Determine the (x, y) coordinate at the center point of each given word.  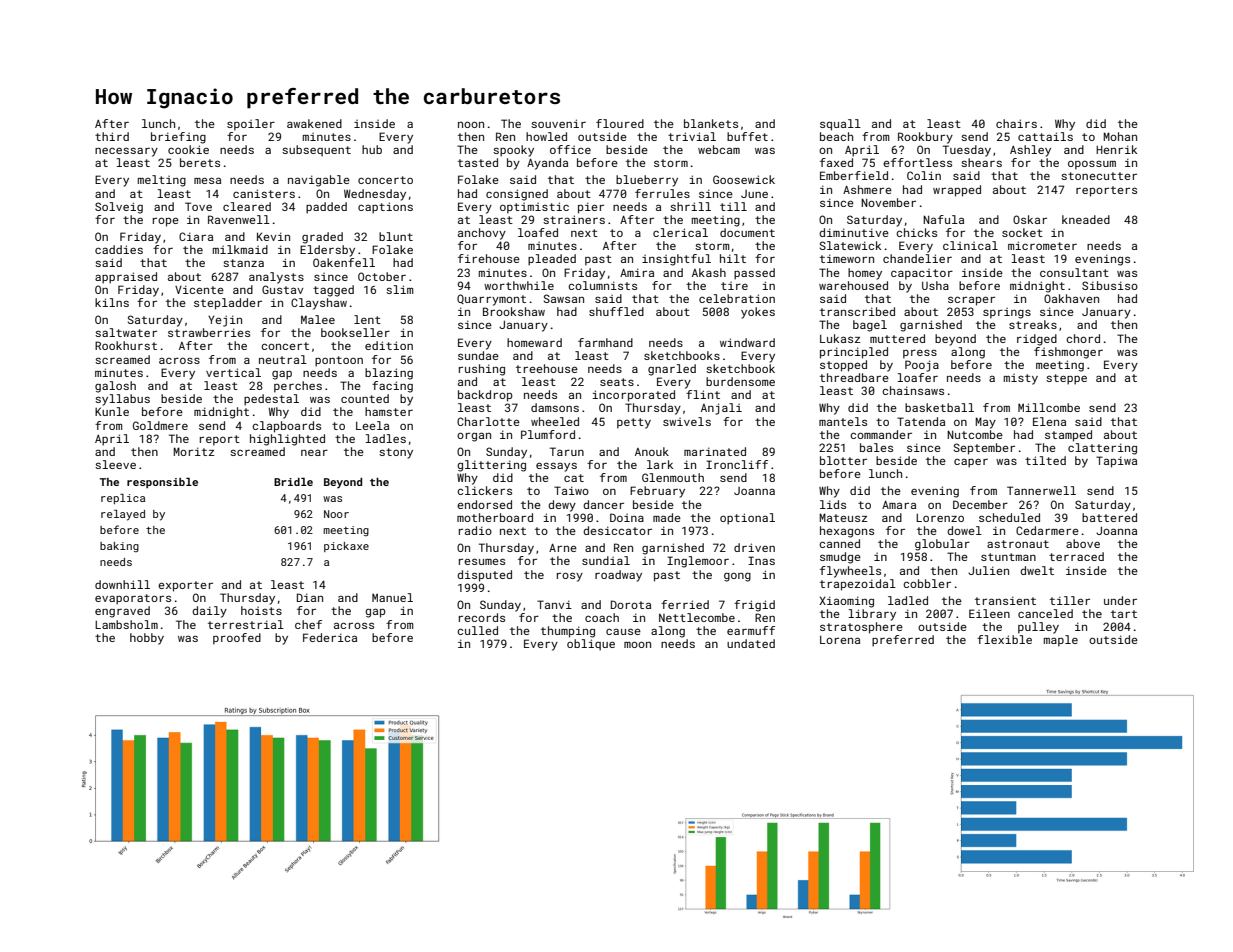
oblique (591, 645)
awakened (314, 123)
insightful (676, 260)
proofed (237, 639)
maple (1061, 641)
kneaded (1086, 219)
